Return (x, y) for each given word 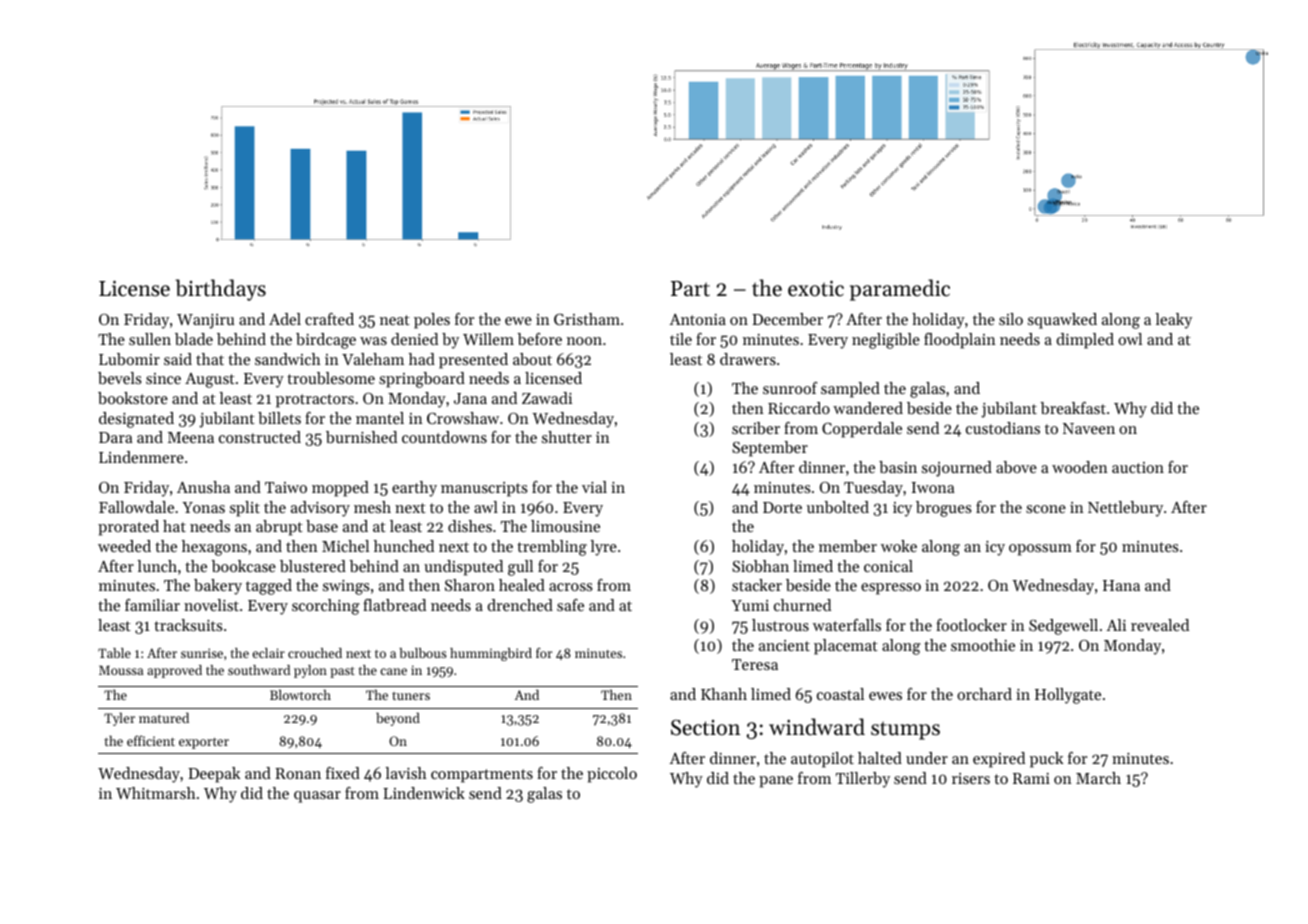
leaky (1173, 321)
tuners (411, 696)
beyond (398, 719)
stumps (905, 730)
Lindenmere (141, 457)
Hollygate (1068, 696)
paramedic (900, 290)
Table (114, 653)
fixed (343, 773)
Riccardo (799, 408)
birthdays (220, 290)
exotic (816, 288)
